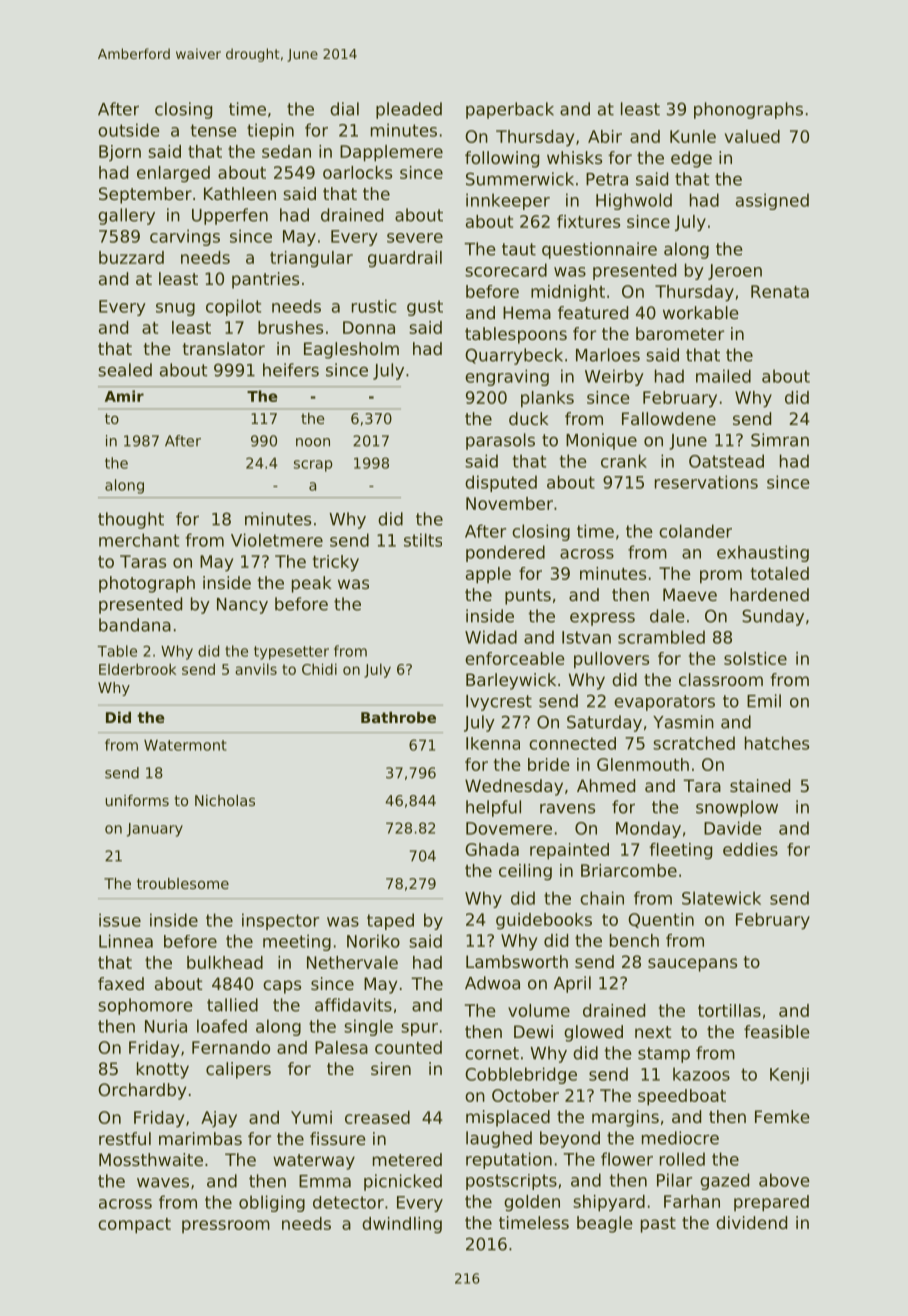  I want to click on inspector, so click(280, 921).
